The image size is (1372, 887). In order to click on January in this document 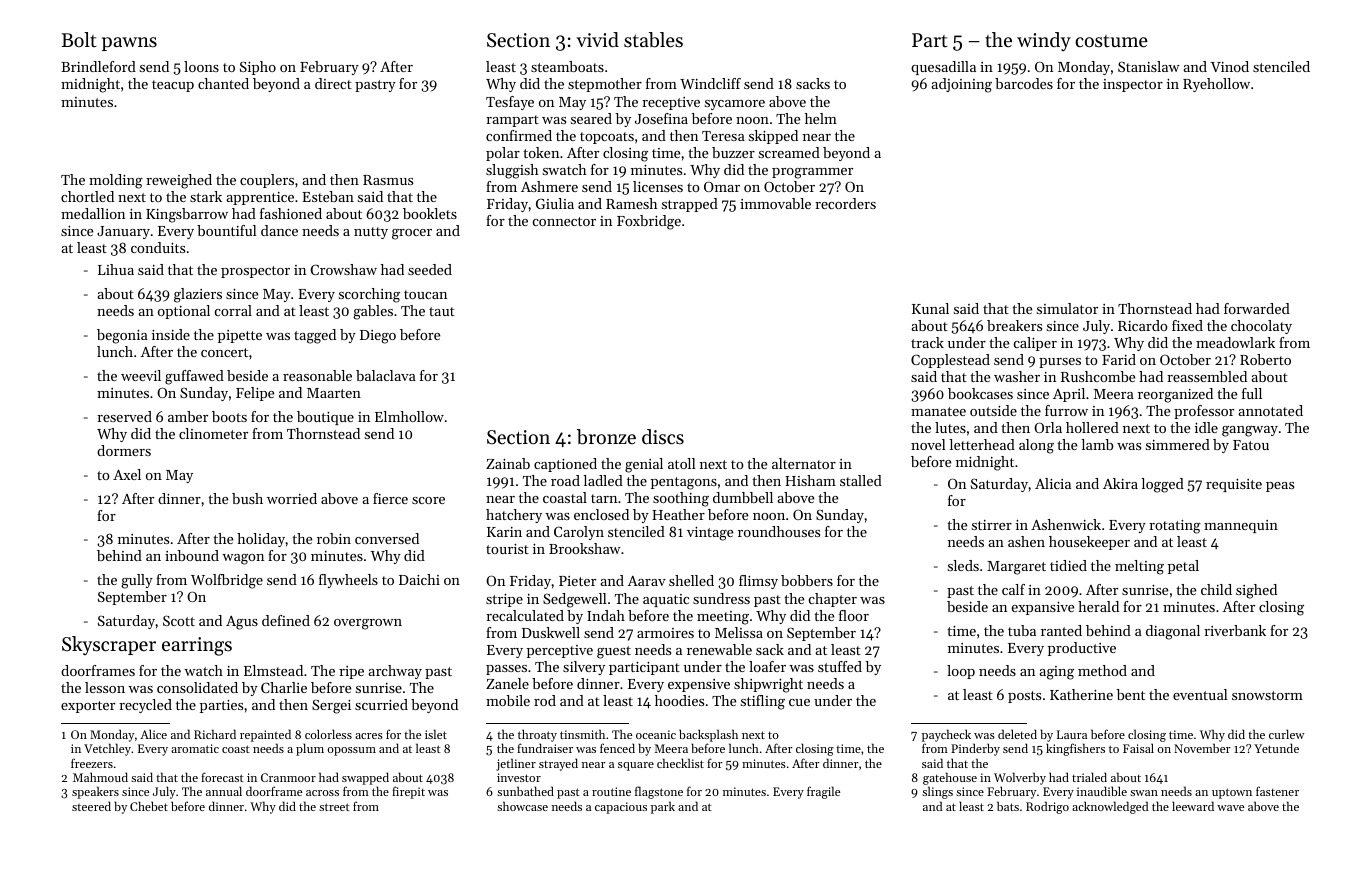, I will do `click(123, 232)`.
